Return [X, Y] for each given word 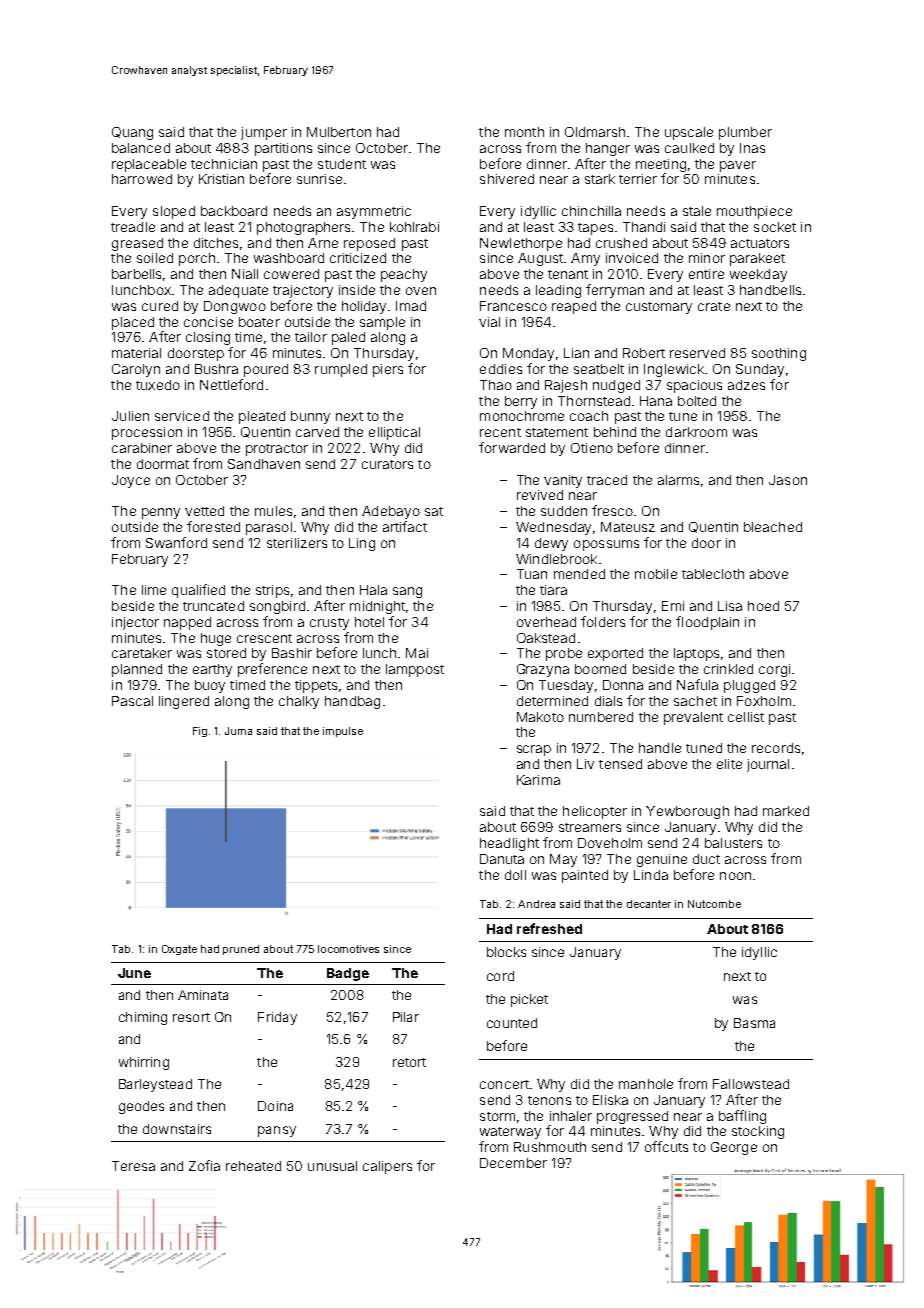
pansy [277, 1131]
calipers [387, 1167]
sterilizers [297, 543]
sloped [174, 212]
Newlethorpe [521, 244]
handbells [770, 290]
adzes [746, 385]
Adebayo [391, 512]
